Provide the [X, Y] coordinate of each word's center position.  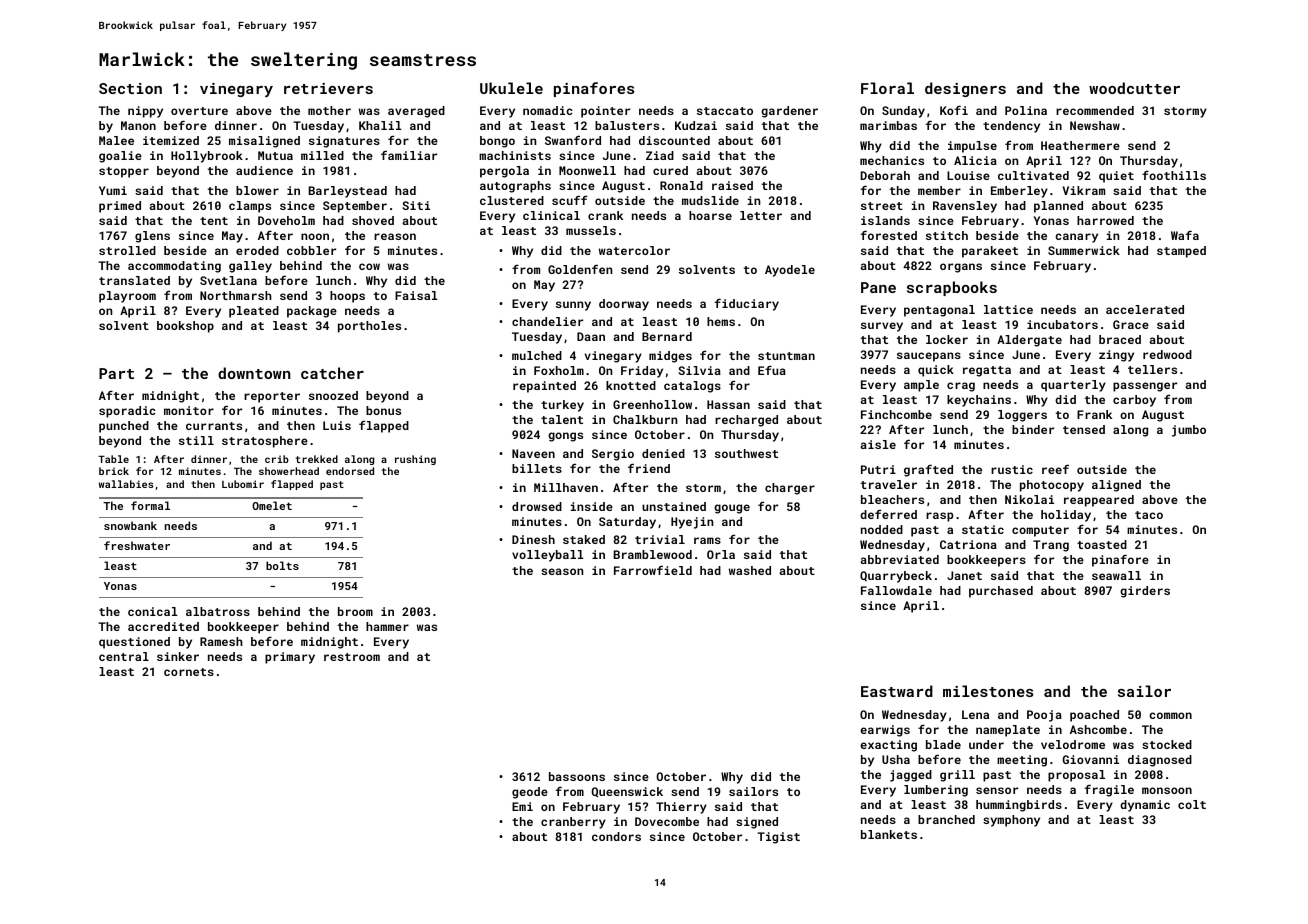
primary [290, 658]
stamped [1181, 252]
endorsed [350, 471]
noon [315, 236]
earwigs [885, 731]
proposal [1076, 776]
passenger [1145, 387]
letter [761, 215]
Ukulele [511, 88]
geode [530, 793]
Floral [887, 88]
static [983, 529]
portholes [369, 327]
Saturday [627, 523]
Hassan [728, 404]
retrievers [328, 88]
